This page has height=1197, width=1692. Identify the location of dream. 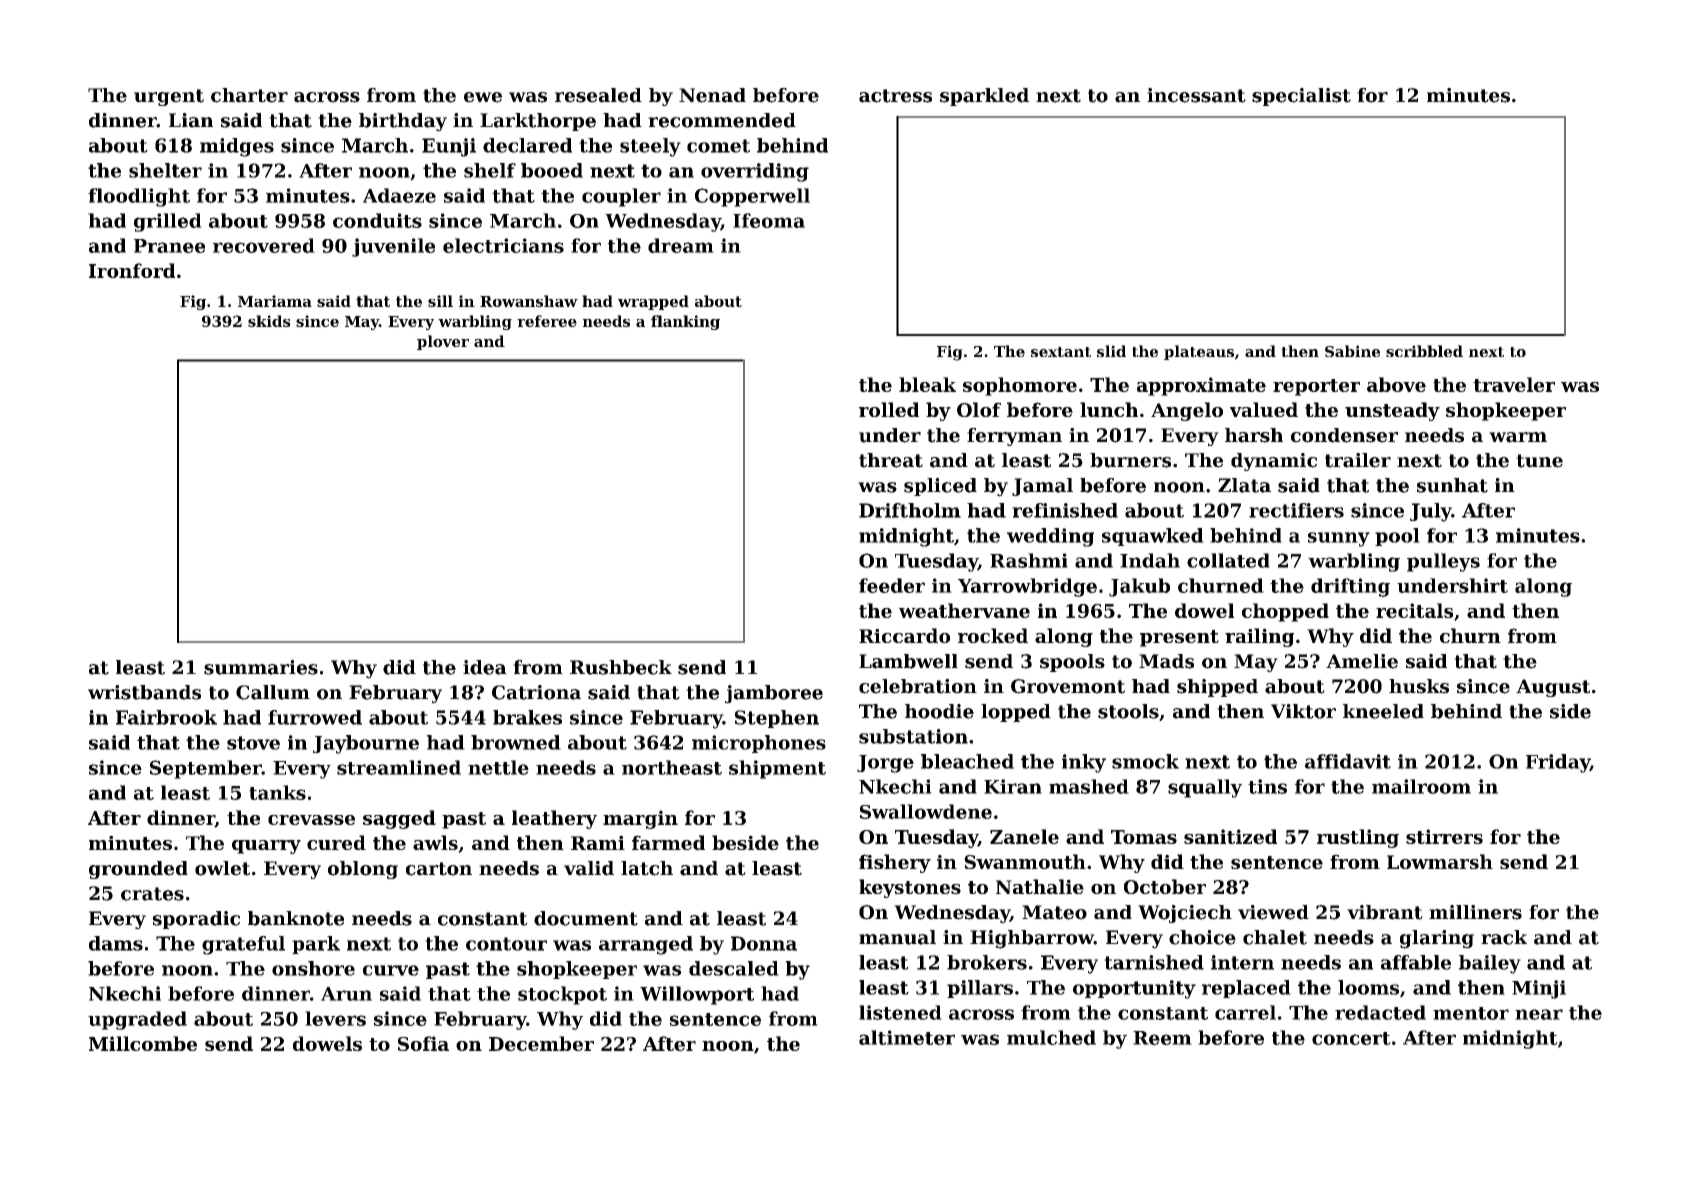
(681, 245).
